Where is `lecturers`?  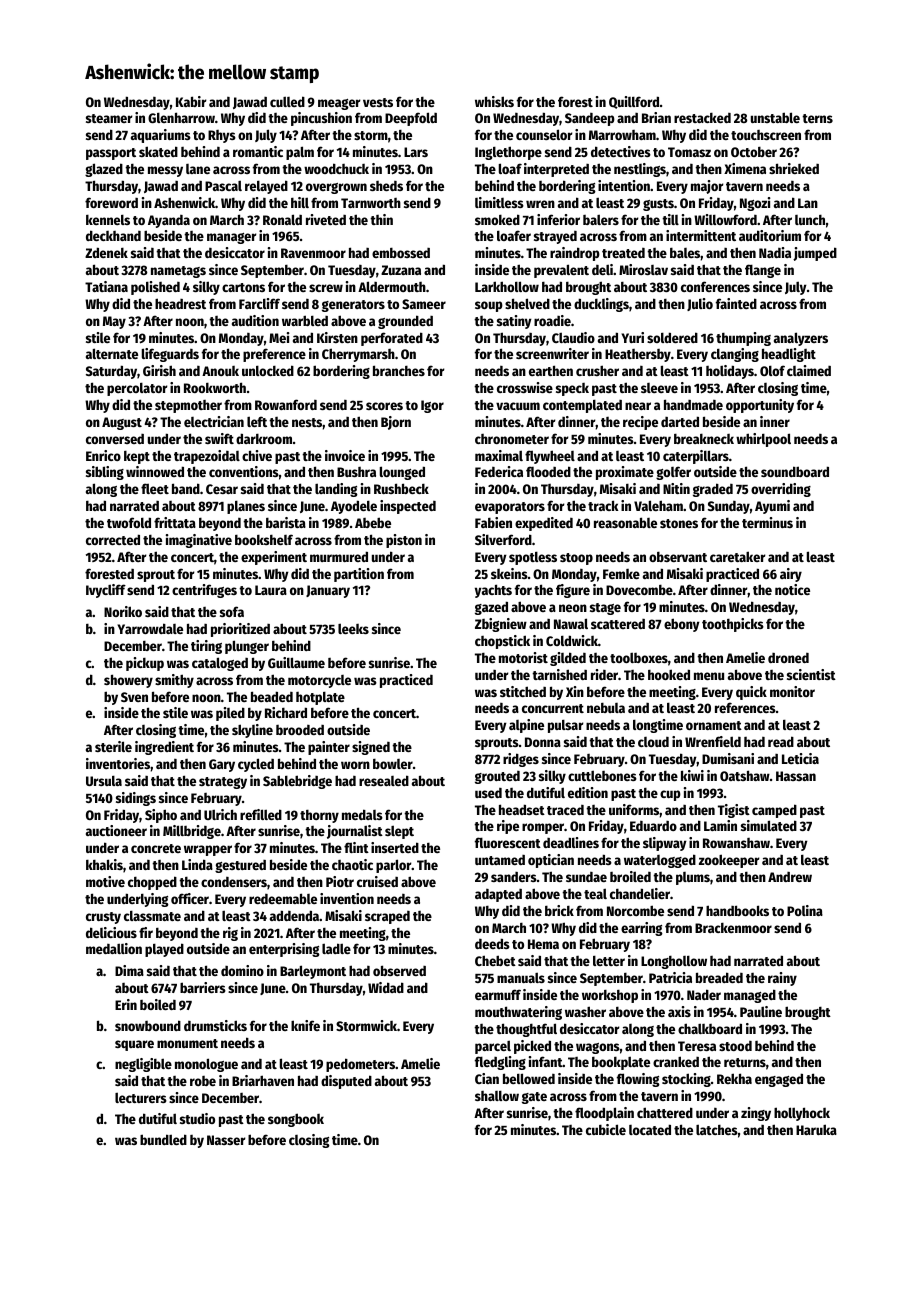 lecturers is located at coordinates (141, 1097).
